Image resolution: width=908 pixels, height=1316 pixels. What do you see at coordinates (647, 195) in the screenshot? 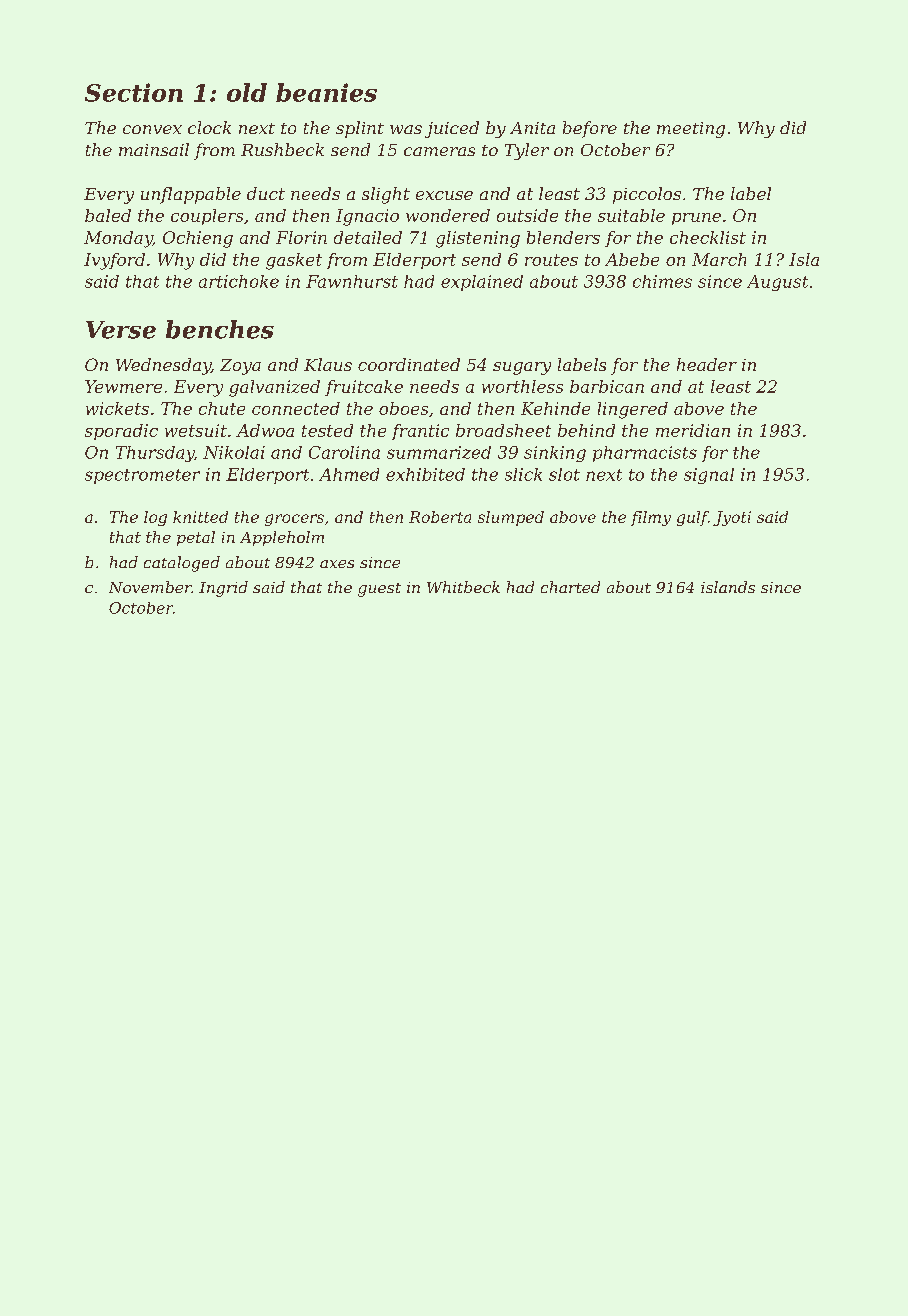
I see `piccolos` at bounding box center [647, 195].
